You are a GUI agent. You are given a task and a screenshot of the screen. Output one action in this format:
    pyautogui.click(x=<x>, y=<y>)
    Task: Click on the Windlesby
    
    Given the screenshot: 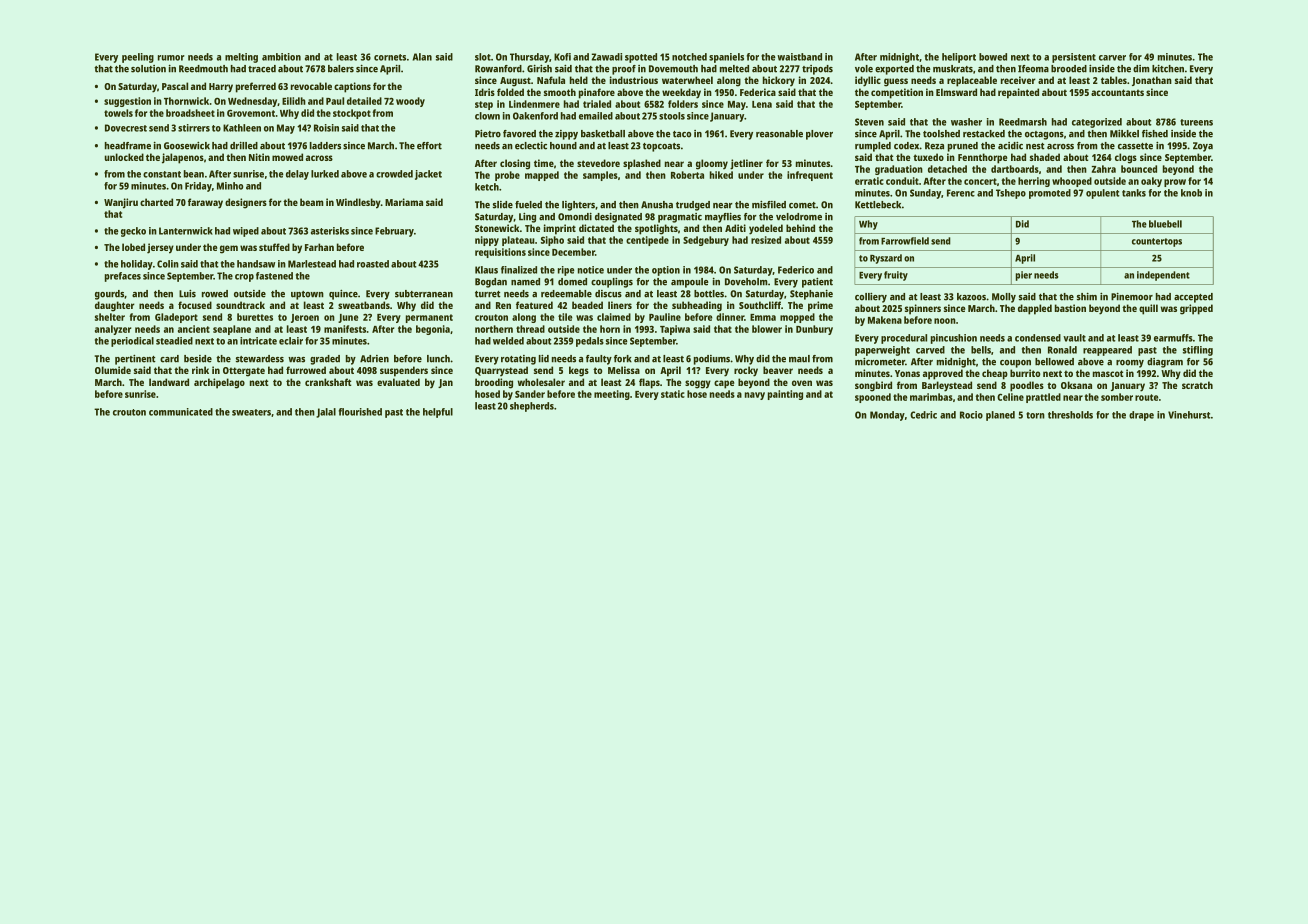 What is the action you would take?
    pyautogui.click(x=358, y=203)
